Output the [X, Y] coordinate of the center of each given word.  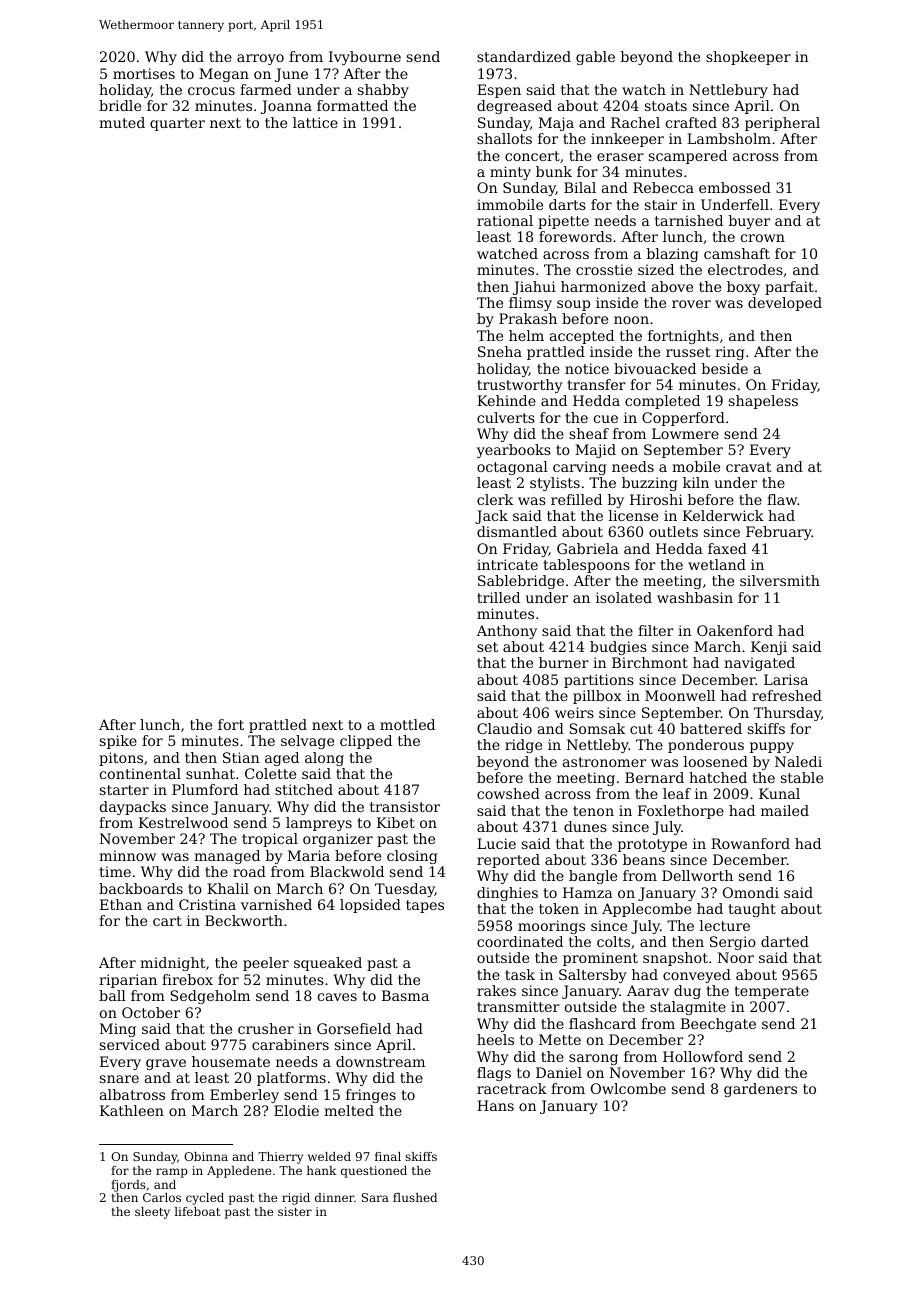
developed [785, 304]
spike [118, 742]
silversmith [780, 580]
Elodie [296, 1110]
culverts [506, 417]
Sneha [500, 351]
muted [122, 122]
